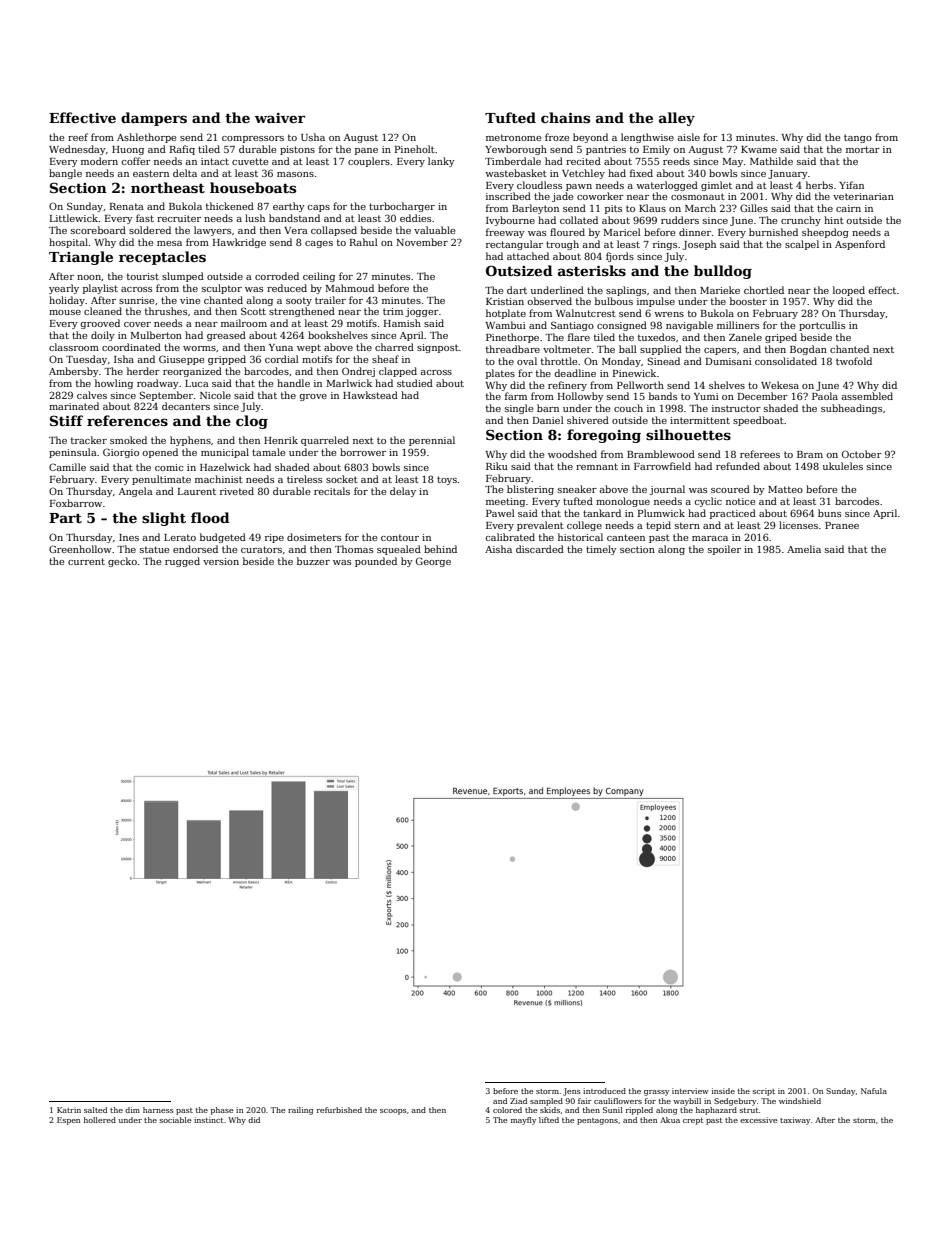 The image size is (952, 1233). Describe the element at coordinates (122, 562) in the page. I see `gecko` at that location.
